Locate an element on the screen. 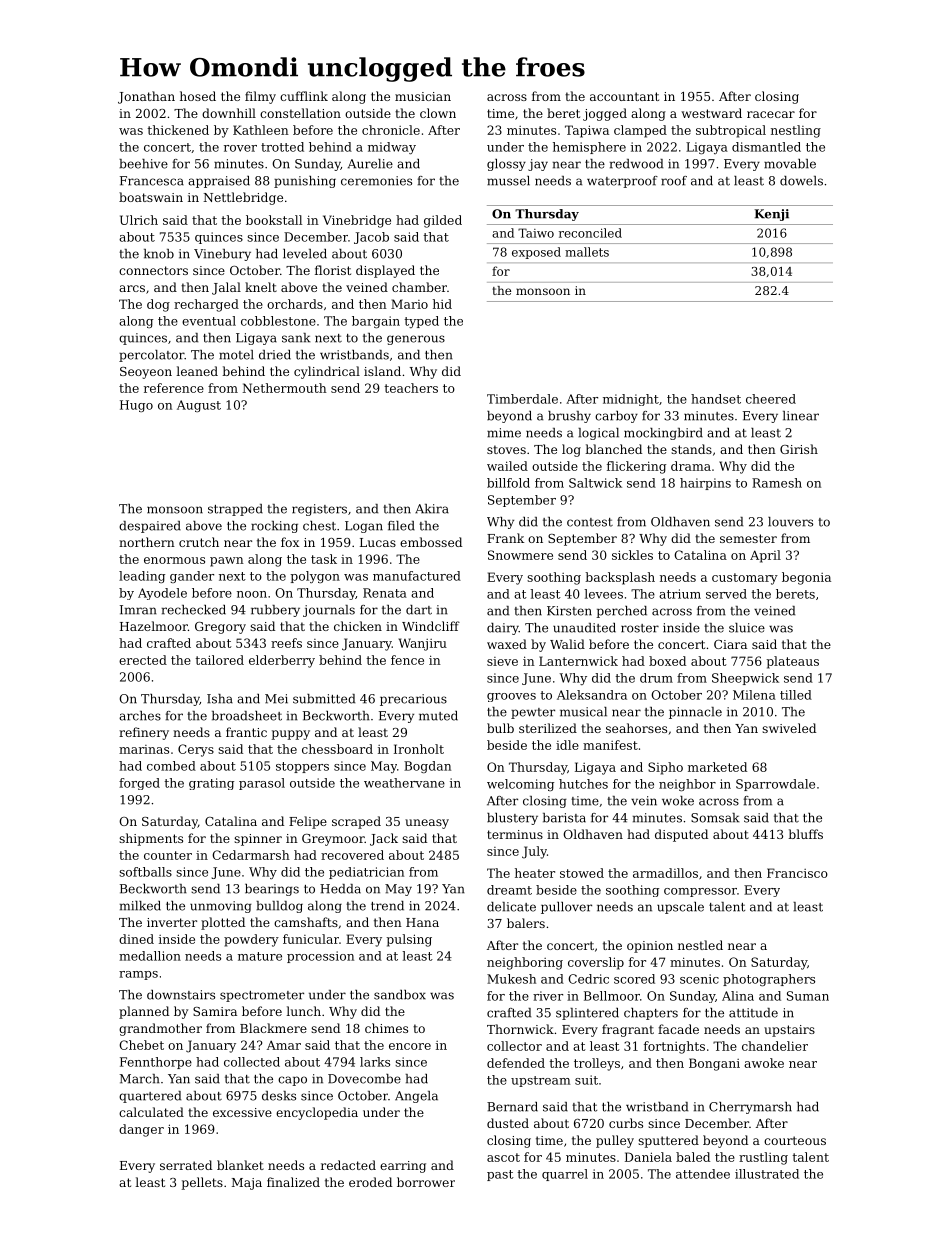 The height and width of the screenshot is (1233, 952). typed is located at coordinates (421, 322).
